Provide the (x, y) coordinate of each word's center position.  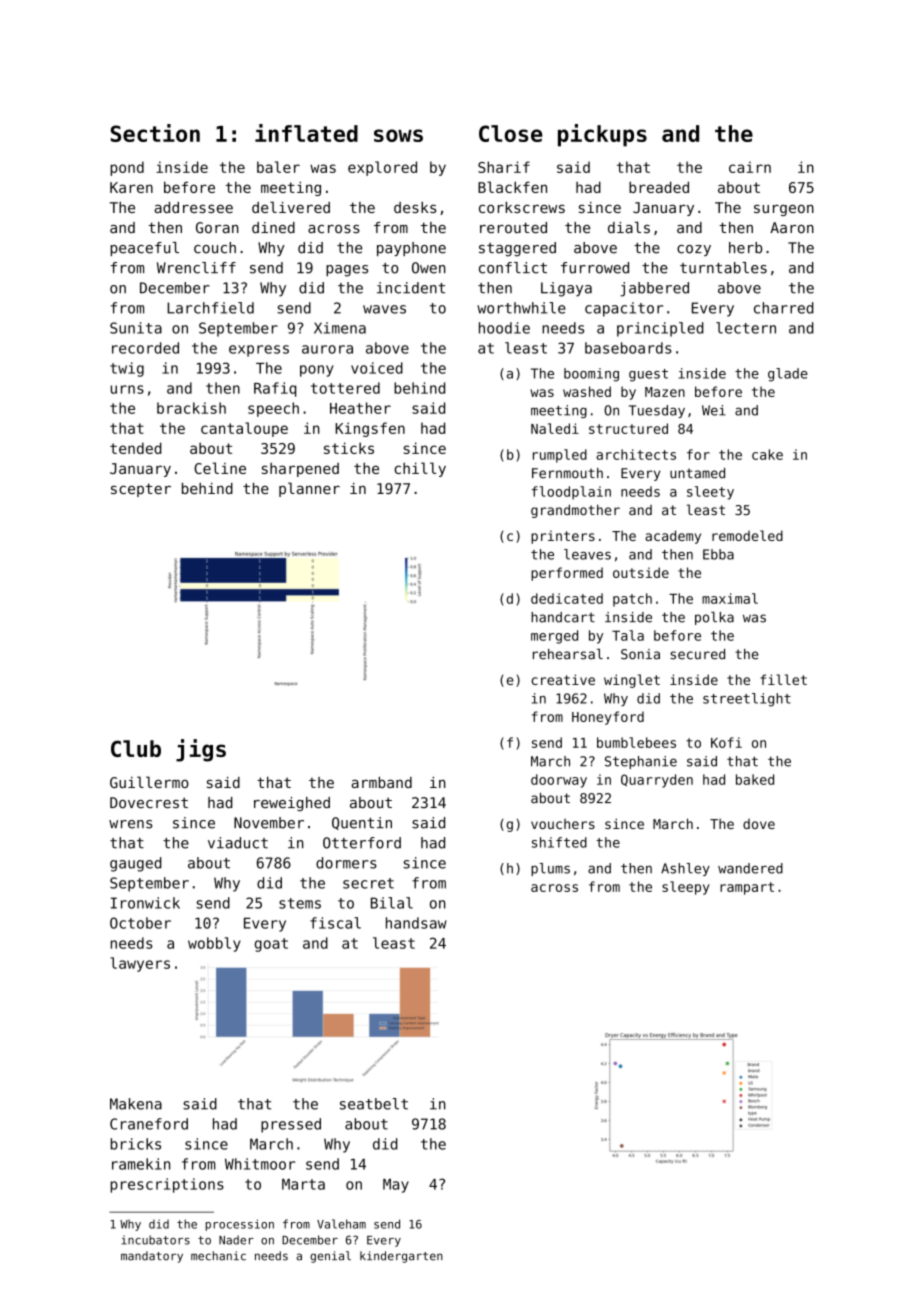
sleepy (686, 888)
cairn (750, 167)
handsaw (416, 923)
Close (510, 133)
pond (127, 168)
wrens (130, 824)
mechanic (218, 1256)
